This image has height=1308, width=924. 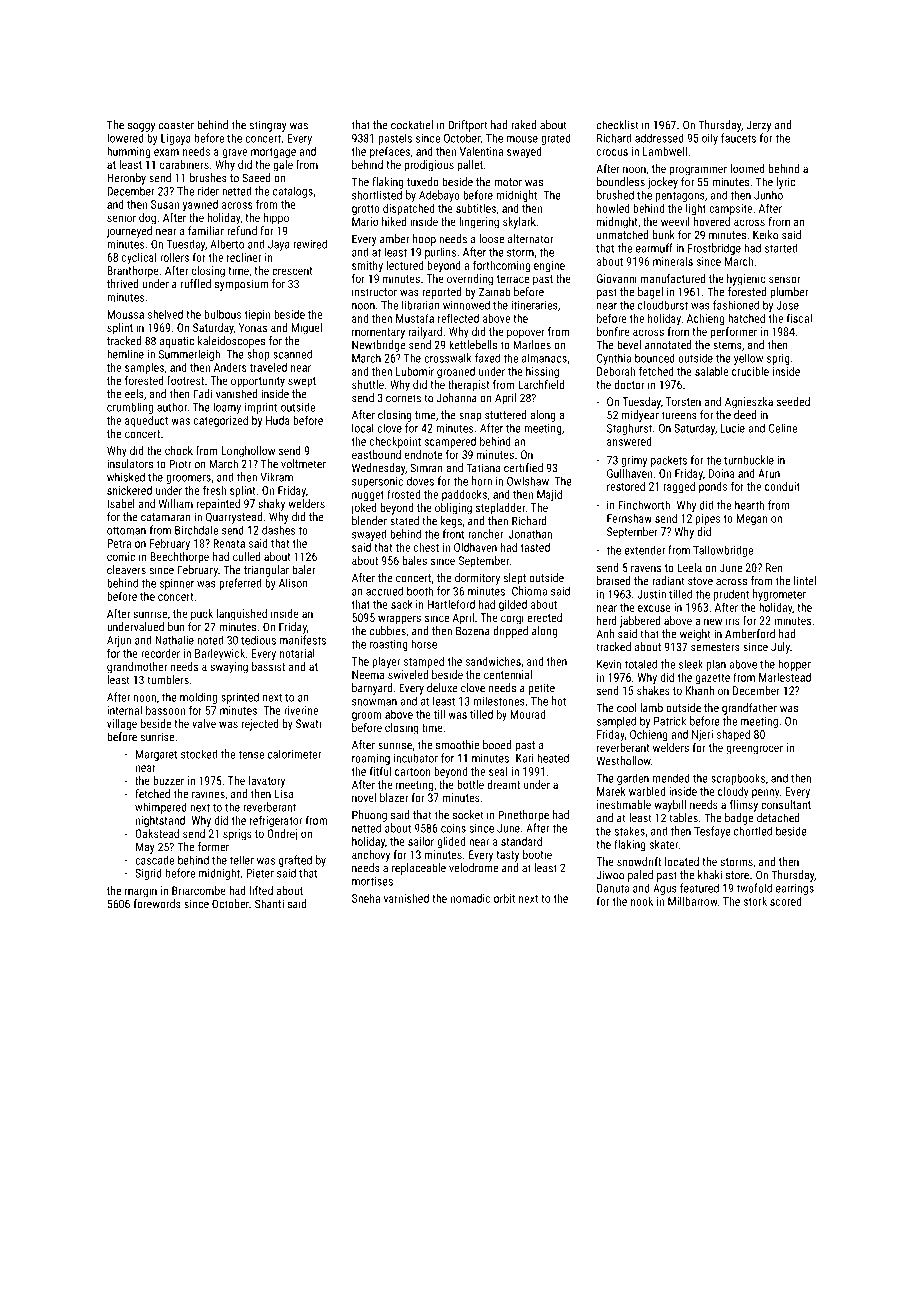 What do you see at coordinates (787, 305) in the image?
I see `Jose` at bounding box center [787, 305].
